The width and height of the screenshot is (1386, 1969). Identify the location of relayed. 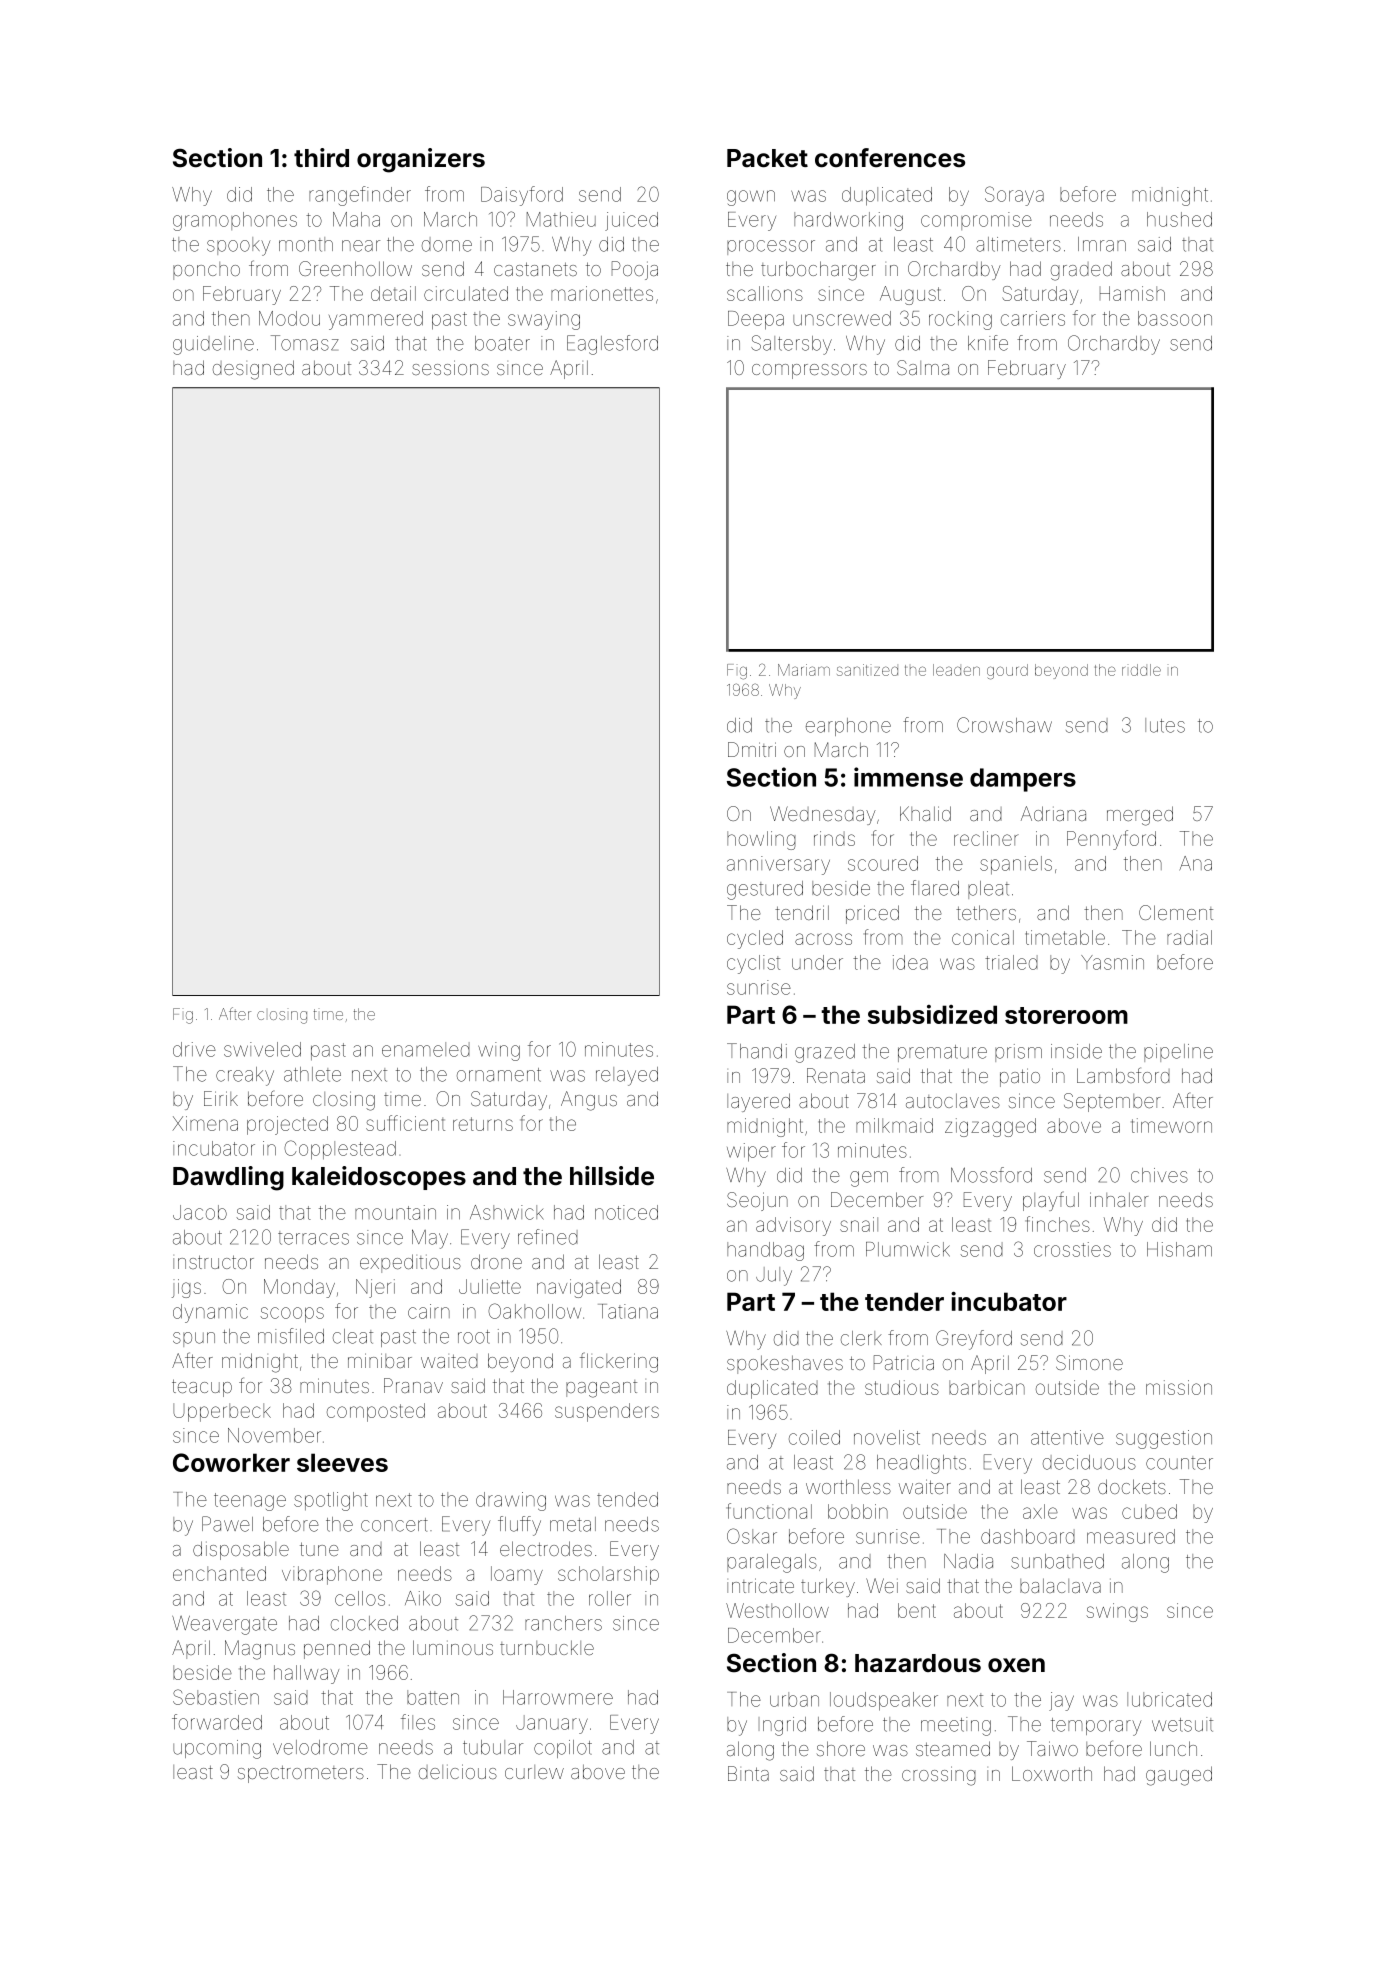
(627, 1076).
